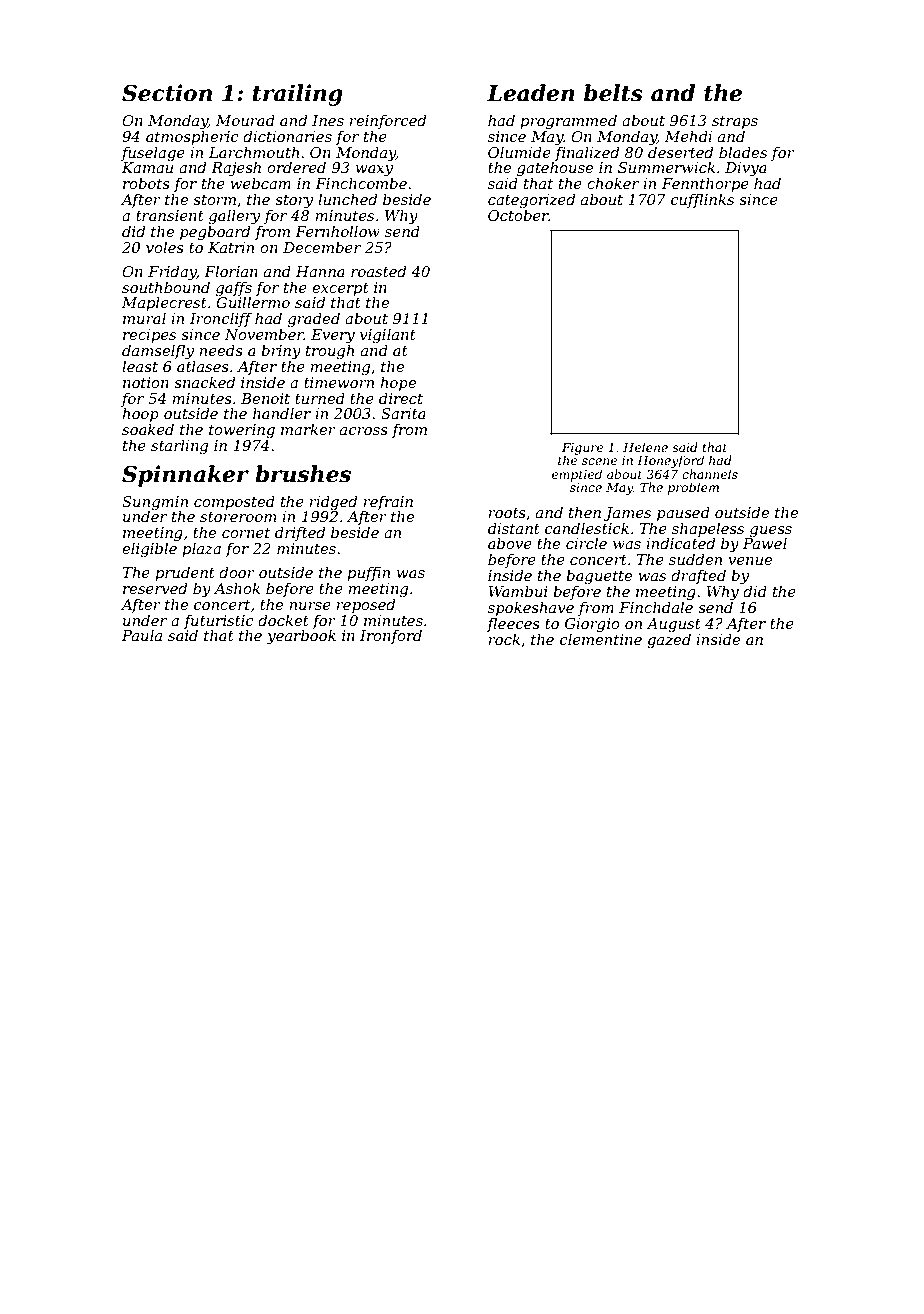 The image size is (924, 1314). Describe the element at coordinates (144, 318) in the screenshot. I see `mural` at that location.
